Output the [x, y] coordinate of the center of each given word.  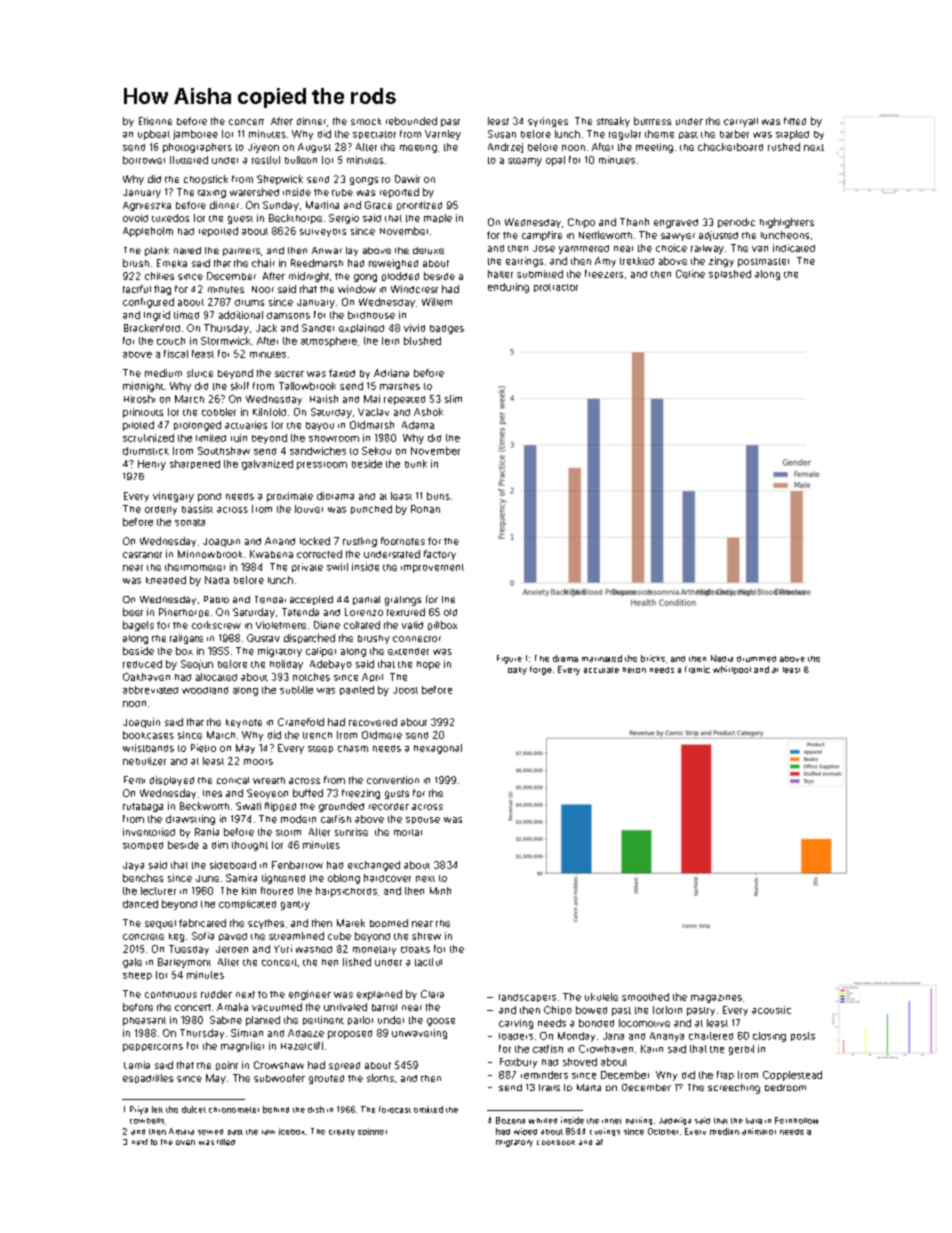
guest [240, 220]
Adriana [391, 373]
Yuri [283, 949]
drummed [756, 659]
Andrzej [505, 148]
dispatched [309, 638]
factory [440, 555]
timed [186, 315]
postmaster [763, 262]
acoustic [771, 1010]
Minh [440, 891]
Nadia [722, 658]
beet [133, 612]
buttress [652, 121]
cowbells [147, 1121]
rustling [360, 542]
